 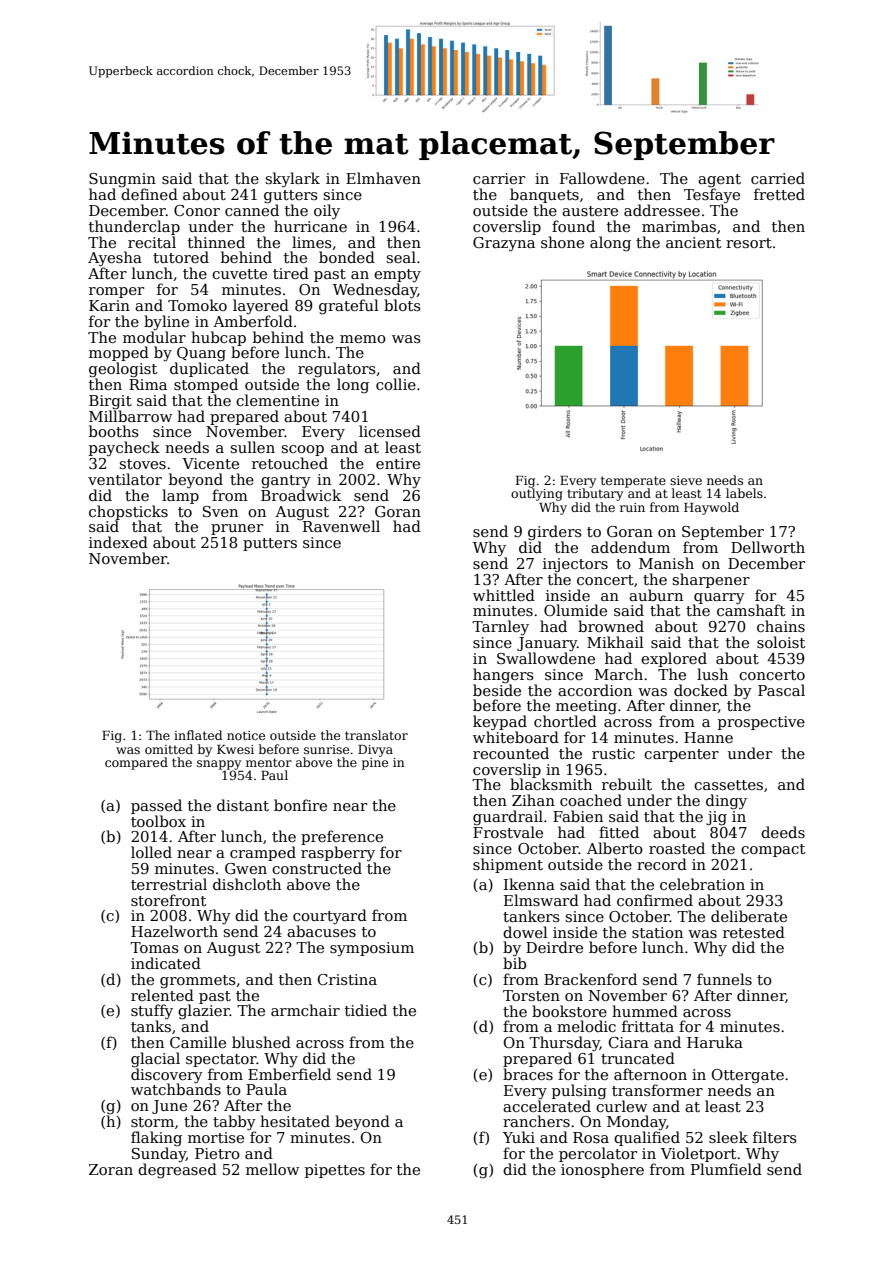 What do you see at coordinates (118, 542) in the screenshot?
I see `indexed` at bounding box center [118, 542].
